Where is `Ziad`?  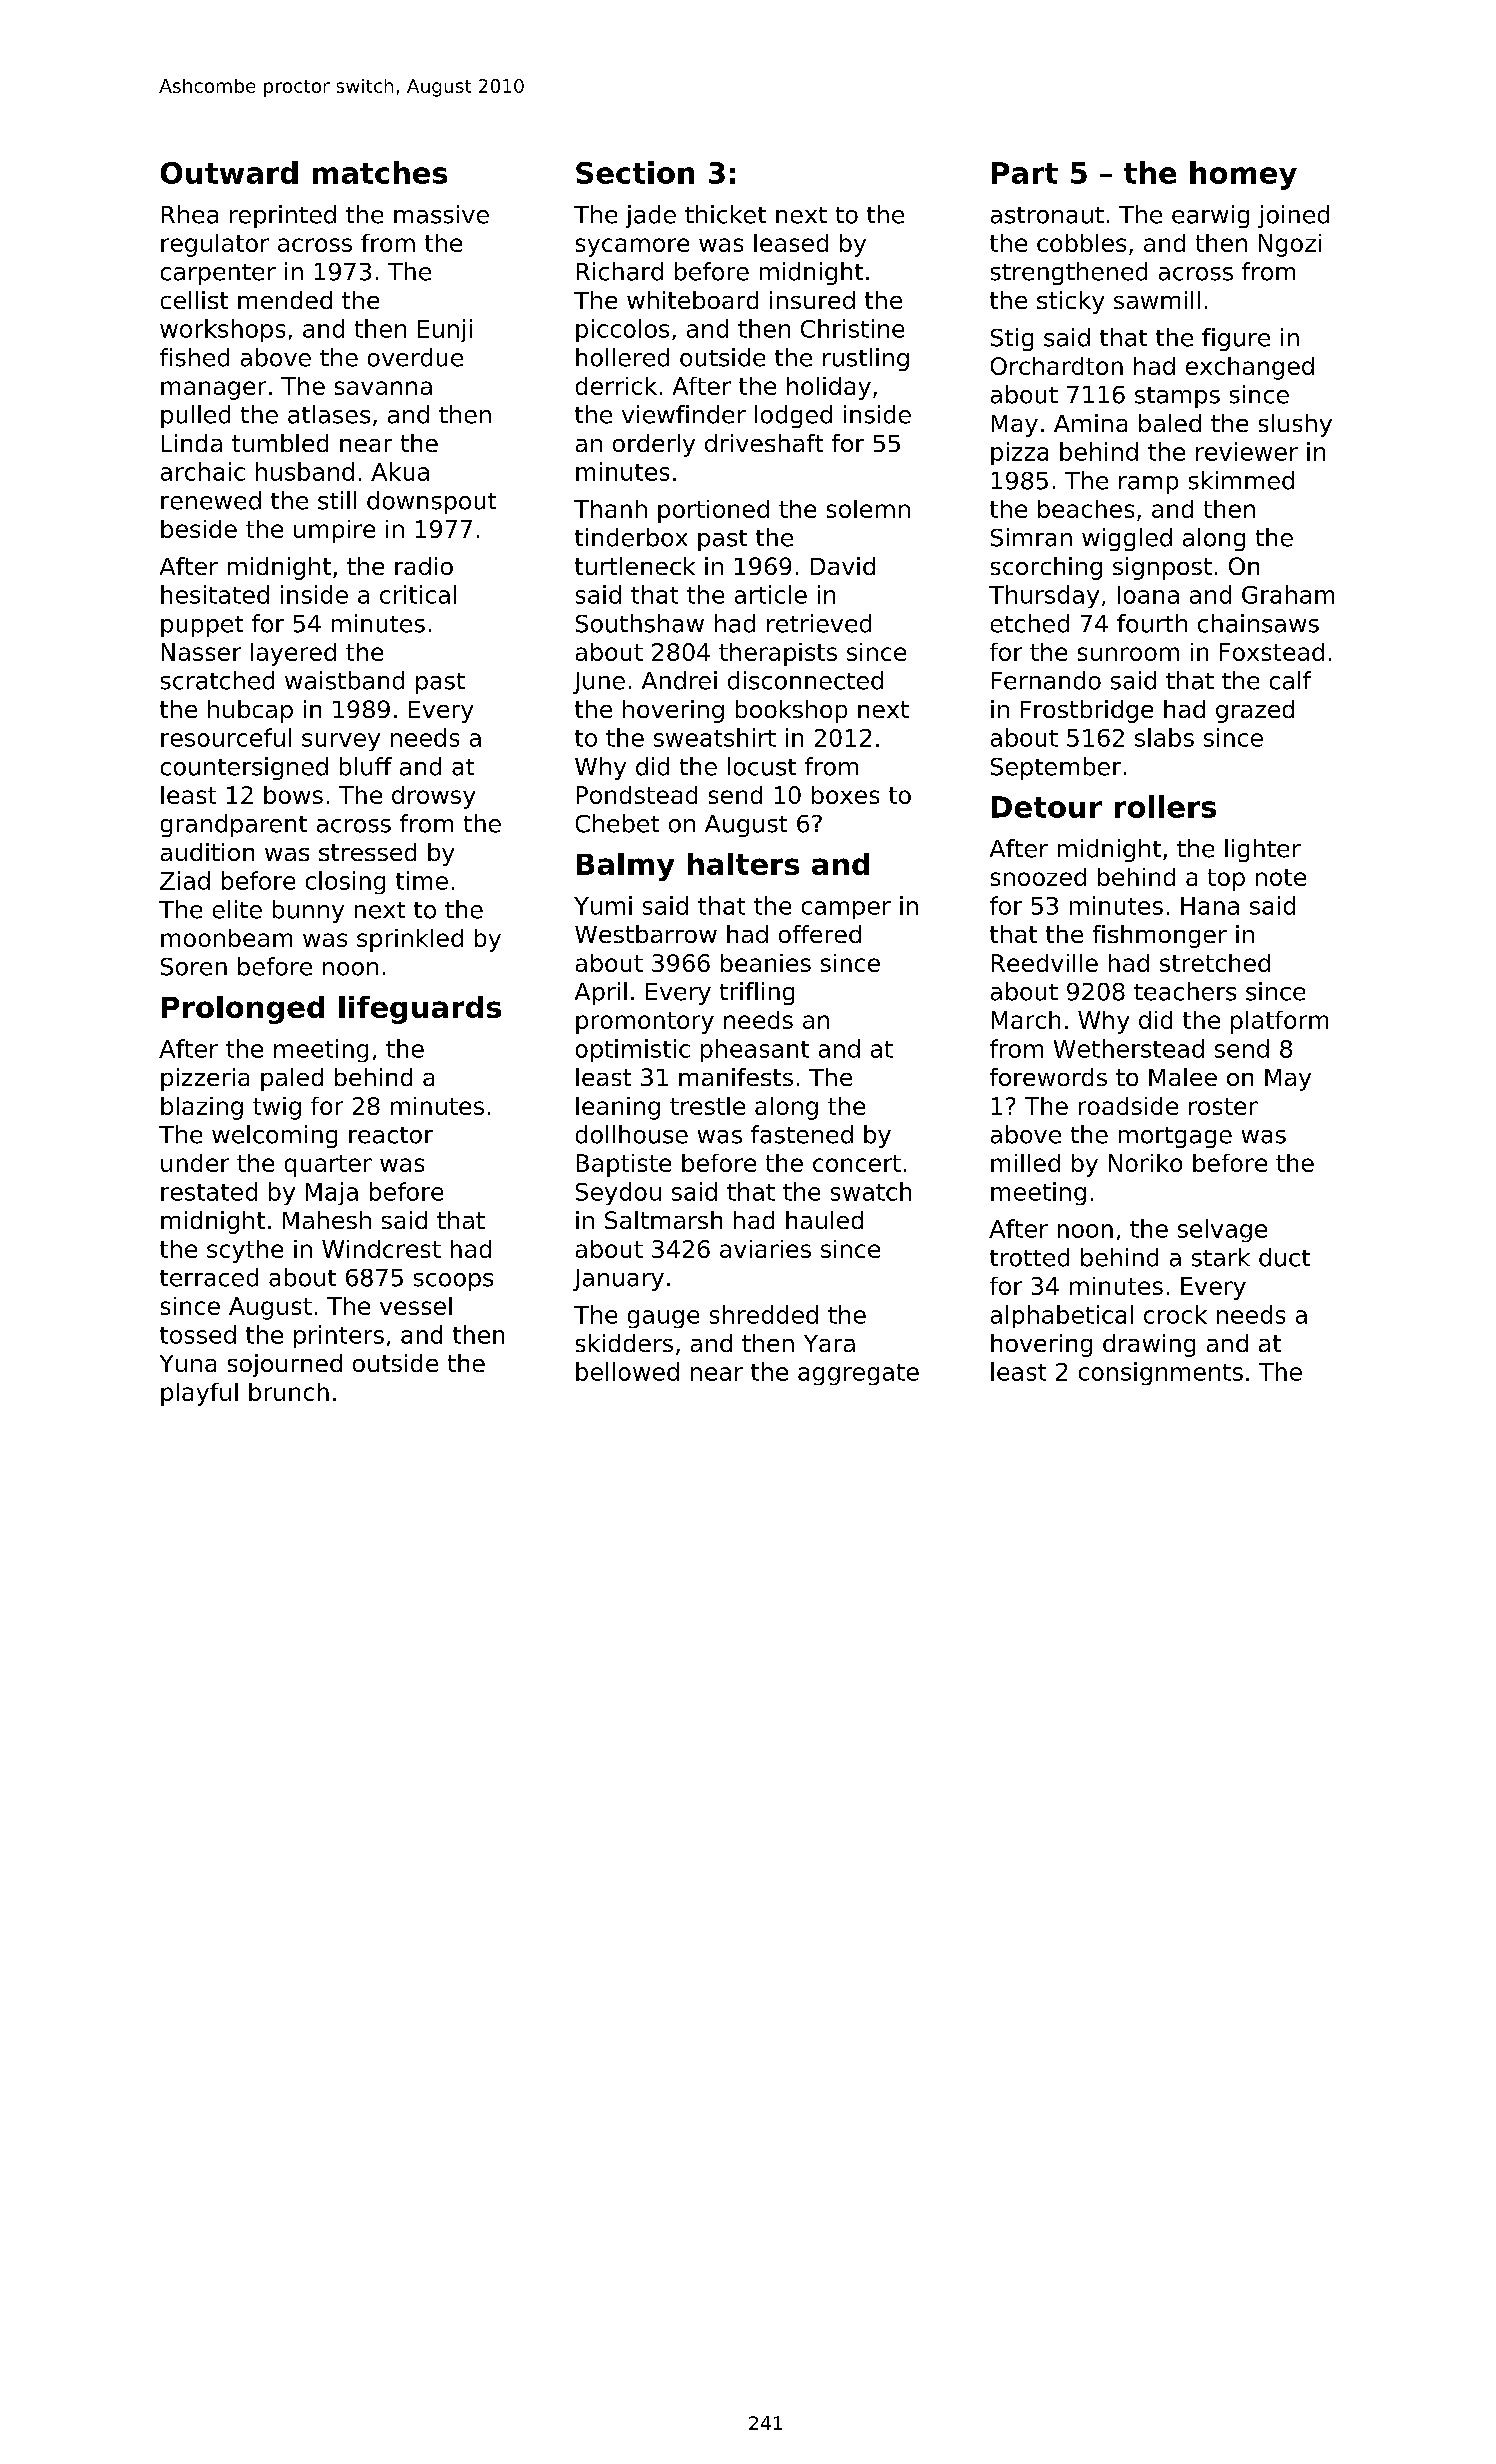 Ziad is located at coordinates (185, 880).
